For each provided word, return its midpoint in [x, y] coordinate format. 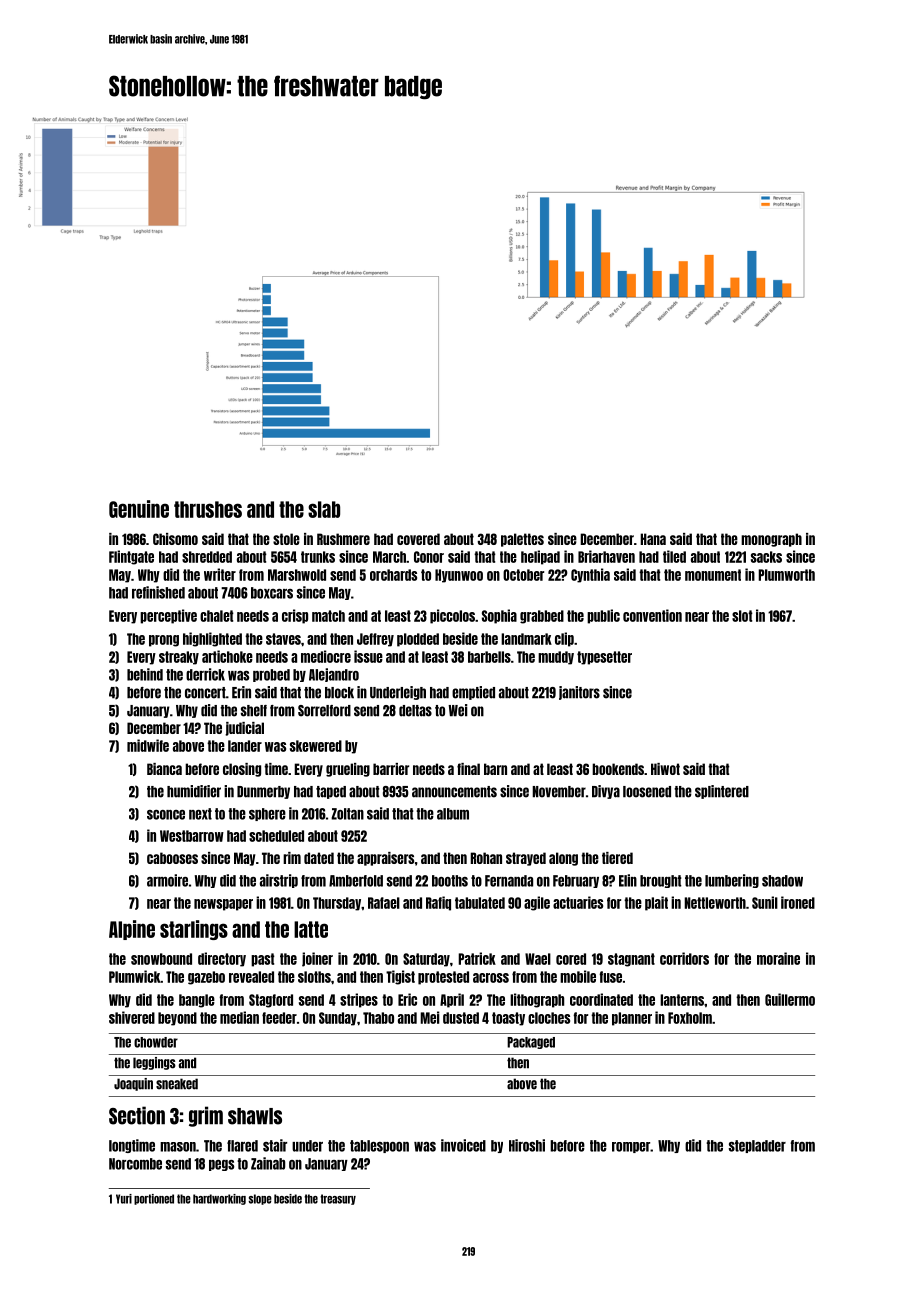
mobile [578, 976]
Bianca [164, 769]
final [468, 769]
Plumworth [786, 575]
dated [319, 858]
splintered [722, 792]
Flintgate [131, 557]
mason [178, 1147]
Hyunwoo [459, 576]
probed [271, 675]
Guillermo [790, 999]
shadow [782, 881]
